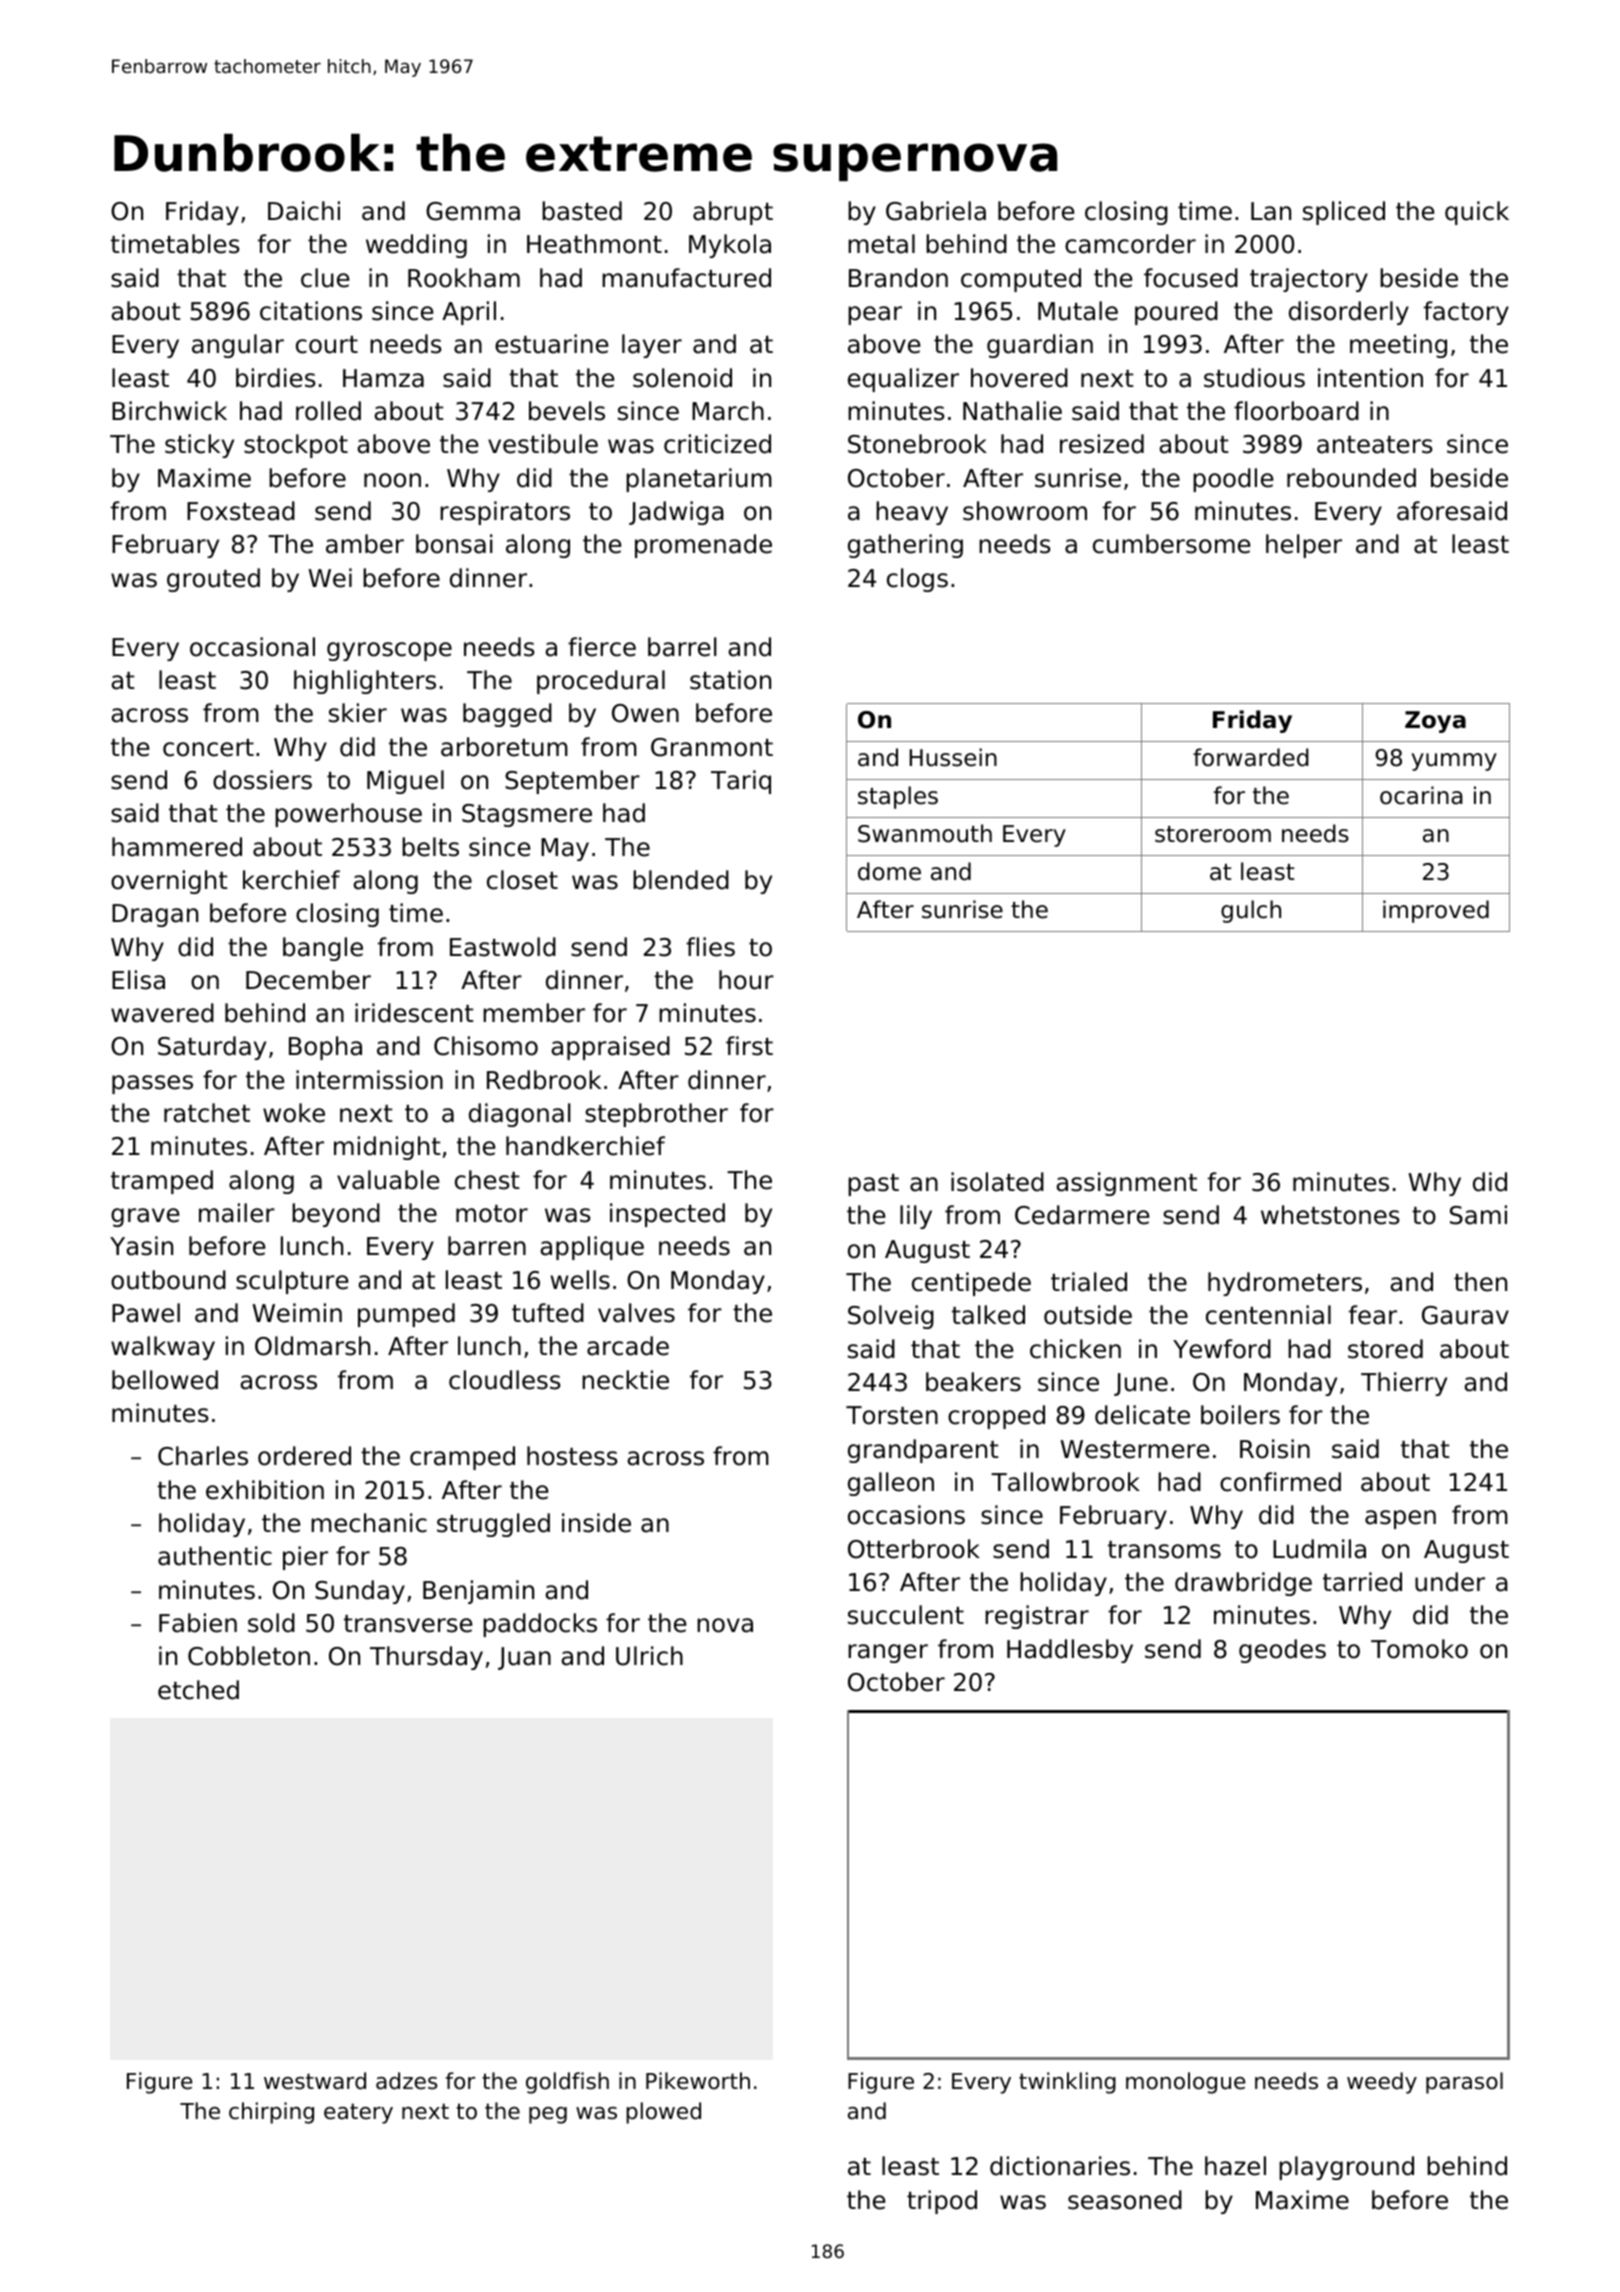 The image size is (1620, 2292). I want to click on Daichi, so click(304, 211).
